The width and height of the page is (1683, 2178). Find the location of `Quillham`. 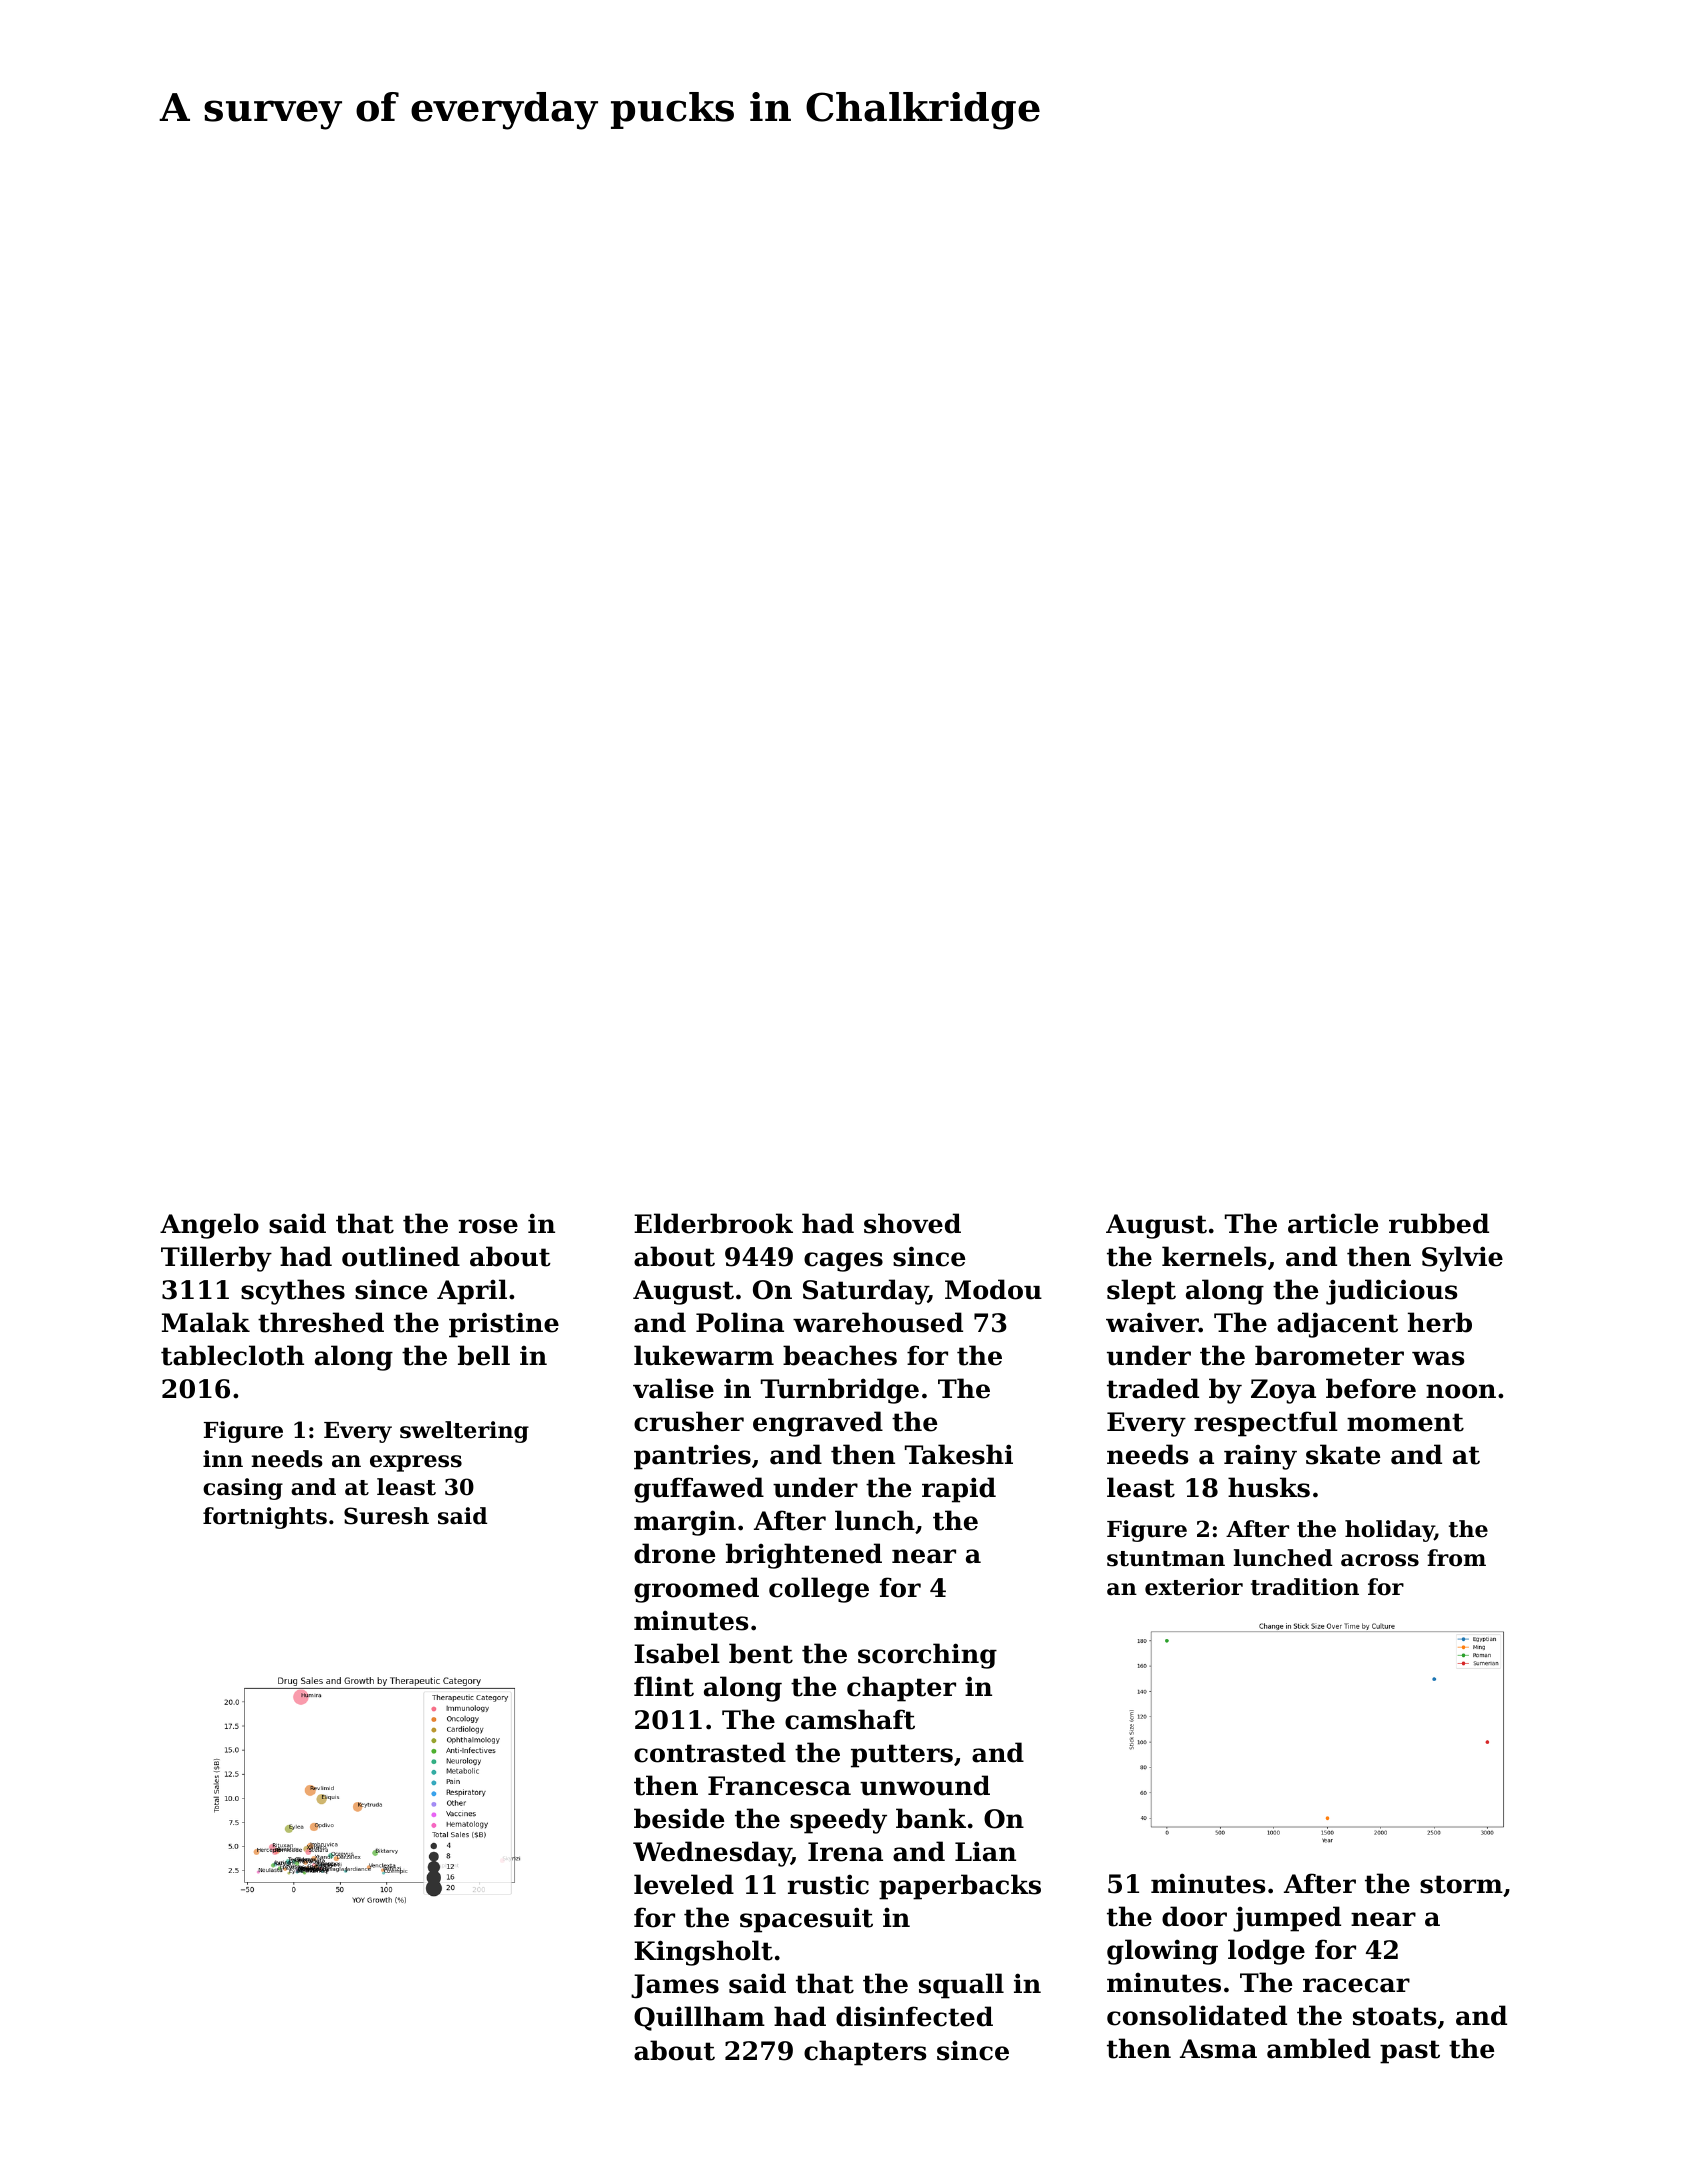

Quillham is located at coordinates (699, 2018).
